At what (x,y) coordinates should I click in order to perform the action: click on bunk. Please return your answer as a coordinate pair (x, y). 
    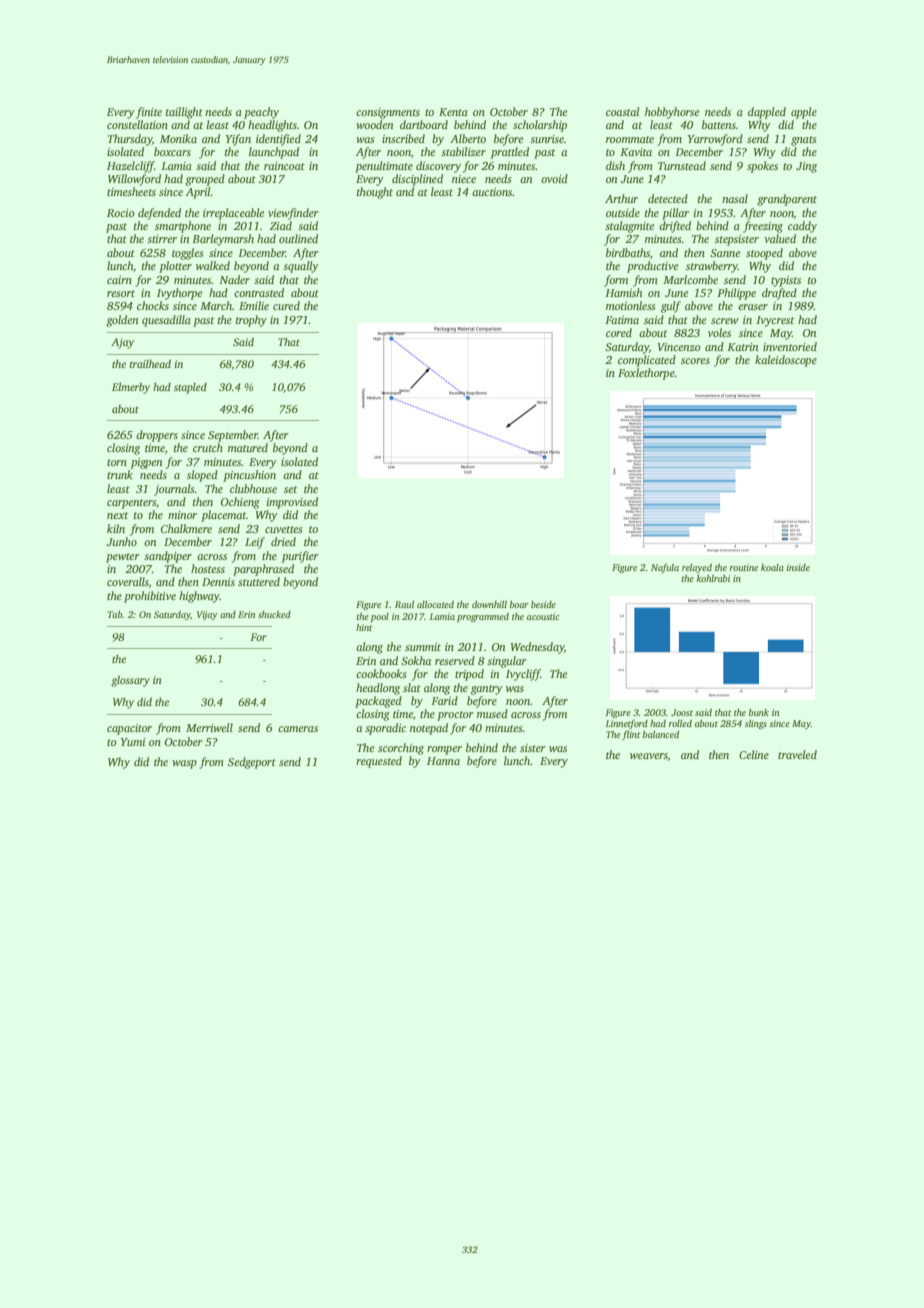
    Looking at the image, I should click on (759, 712).
